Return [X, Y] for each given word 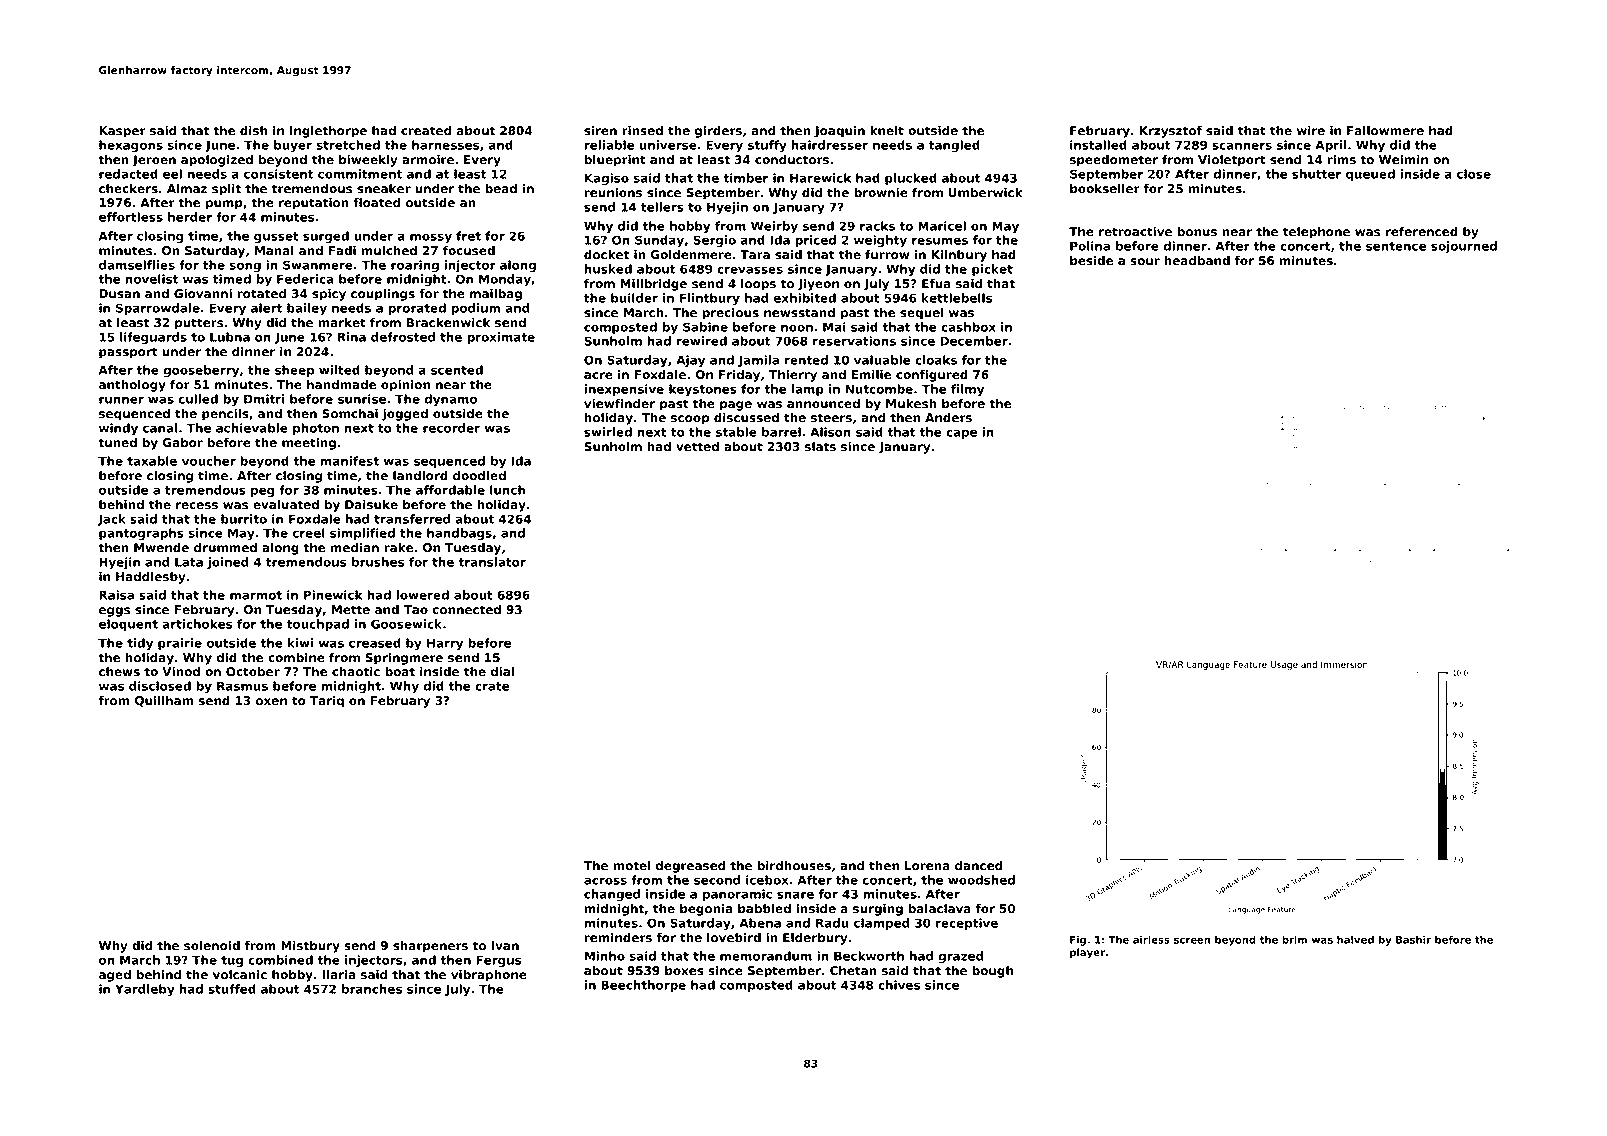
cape [961, 434]
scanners [1242, 146]
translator [492, 562]
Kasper [122, 132]
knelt [887, 130]
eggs [114, 612]
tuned [117, 442]
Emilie [871, 374]
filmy [967, 390]
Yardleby [145, 990]
